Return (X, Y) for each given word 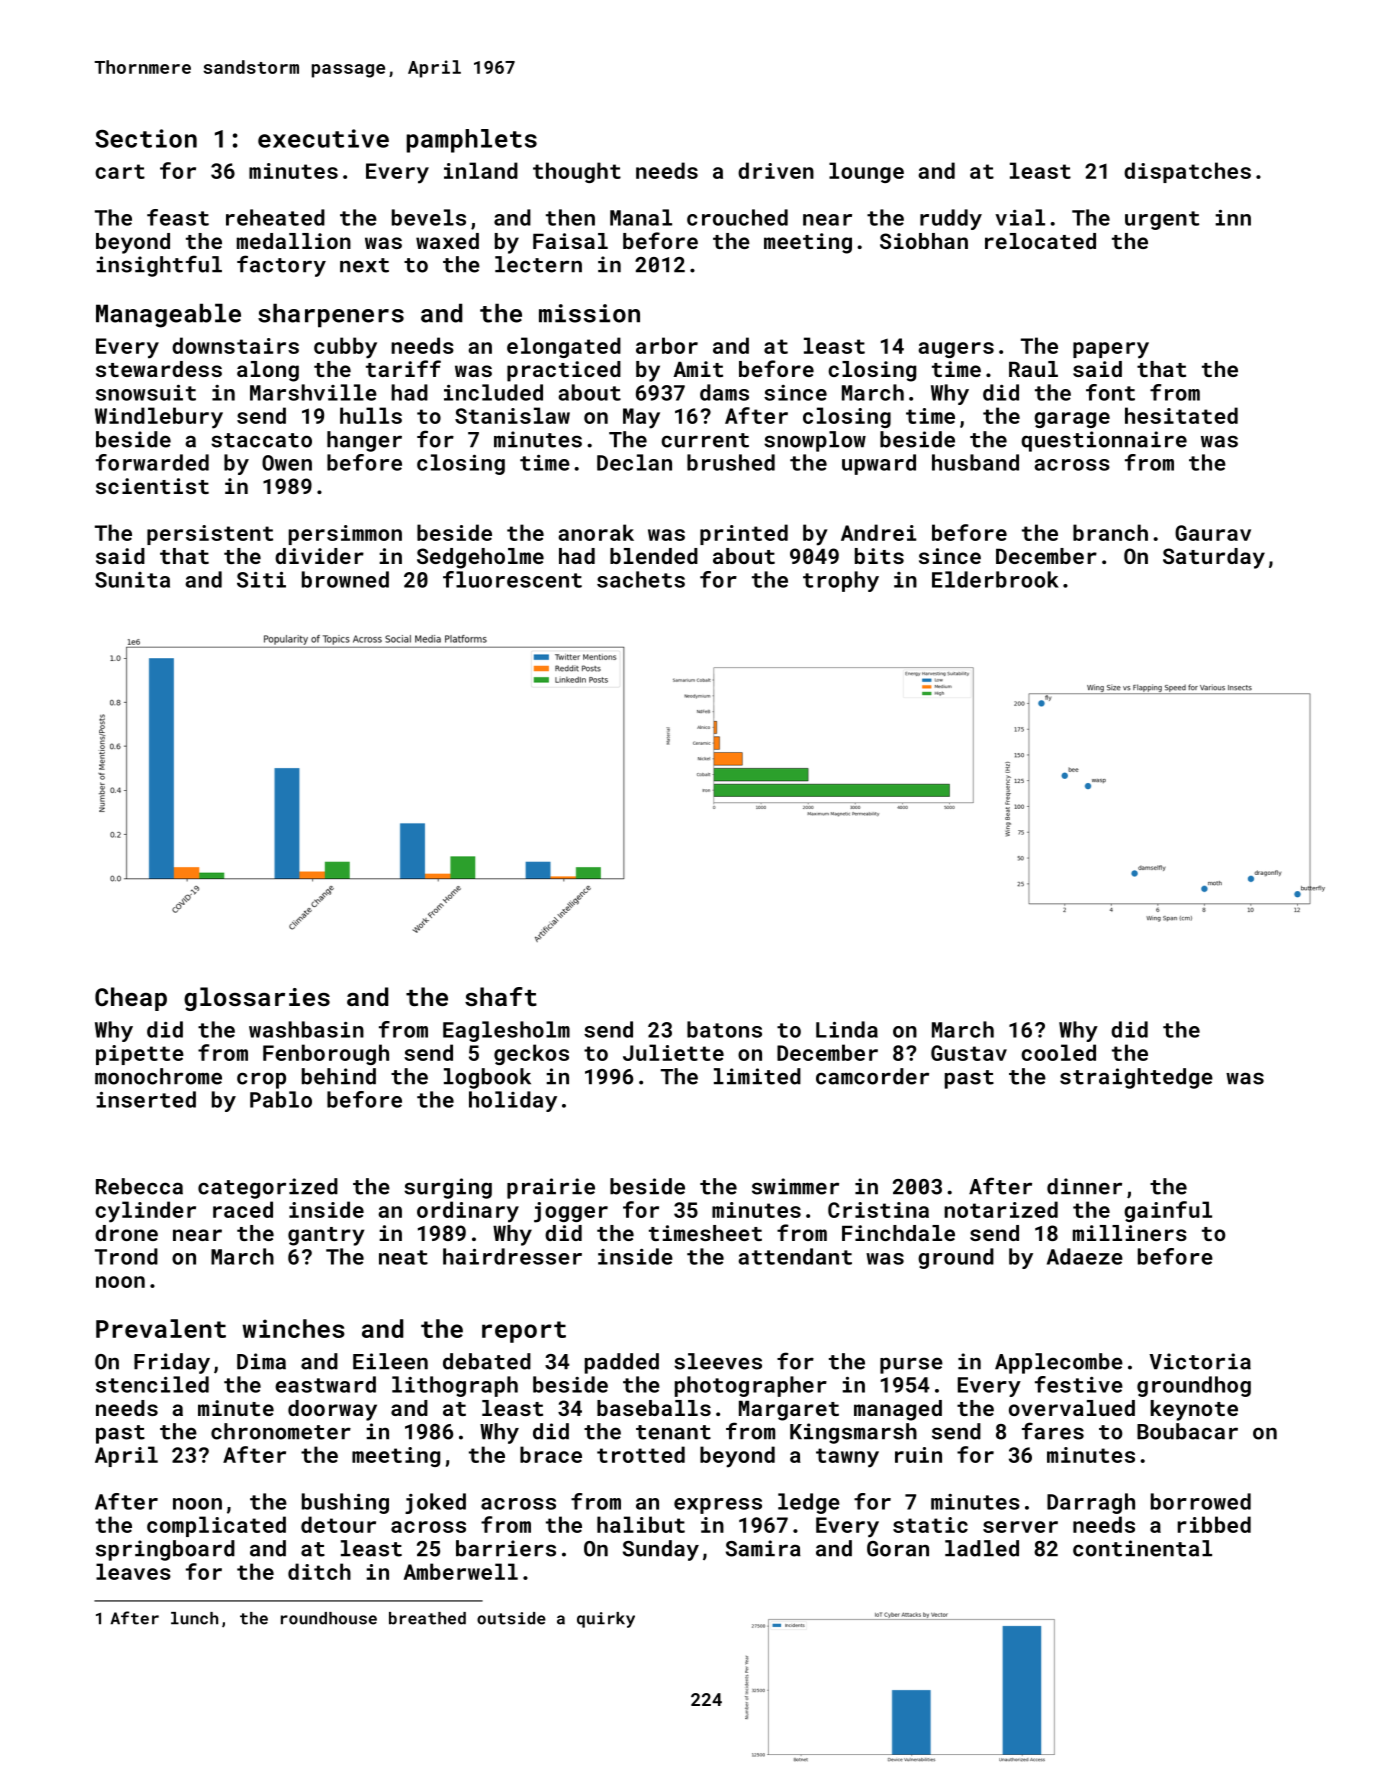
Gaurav (1213, 533)
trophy (841, 581)
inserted (146, 1099)
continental (1142, 1548)
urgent (1162, 220)
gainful (1168, 1211)
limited (757, 1076)
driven (776, 170)
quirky (606, 1620)
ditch (319, 1571)
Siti (261, 580)
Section (146, 138)
